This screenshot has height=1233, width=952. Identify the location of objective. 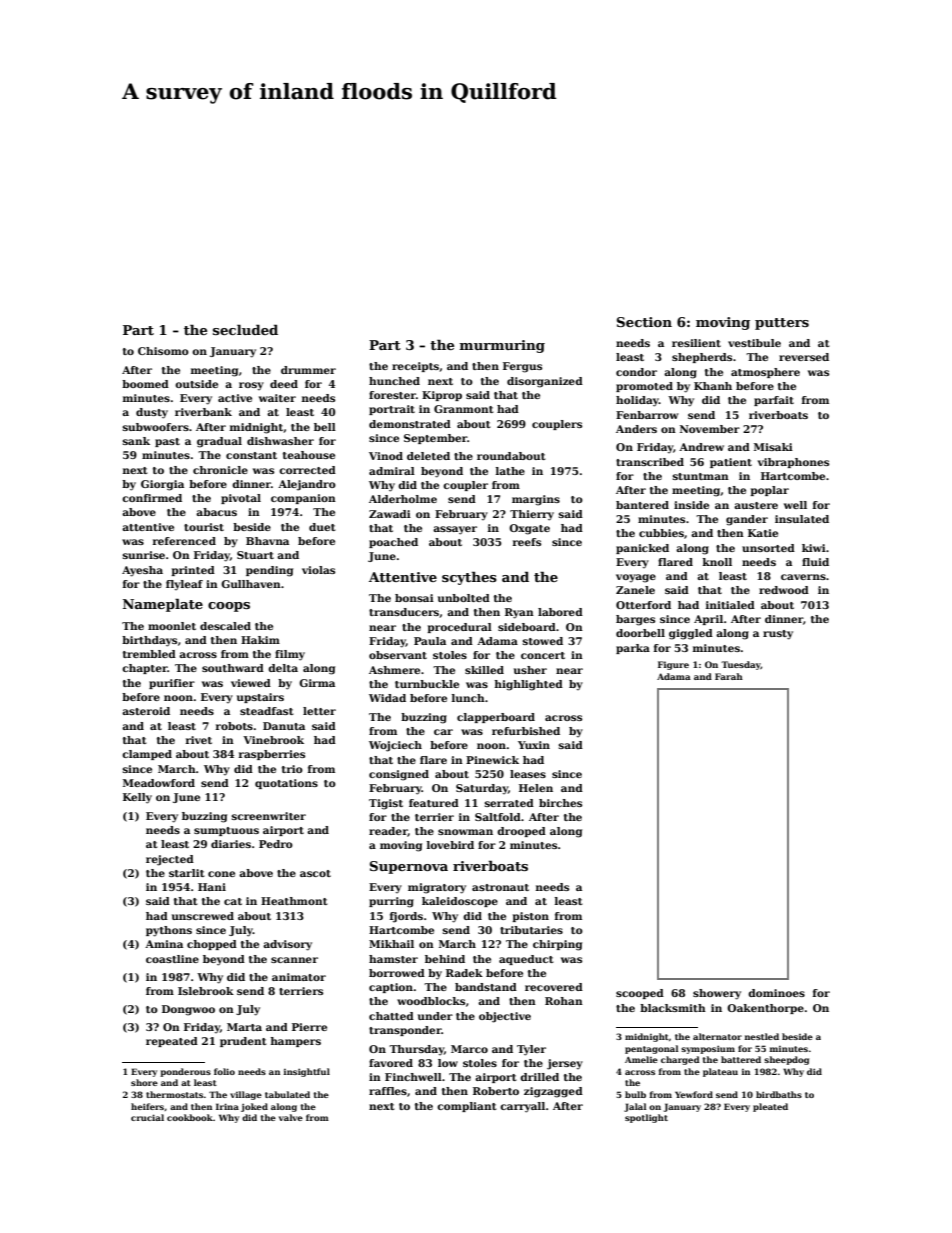
(505, 1017).
